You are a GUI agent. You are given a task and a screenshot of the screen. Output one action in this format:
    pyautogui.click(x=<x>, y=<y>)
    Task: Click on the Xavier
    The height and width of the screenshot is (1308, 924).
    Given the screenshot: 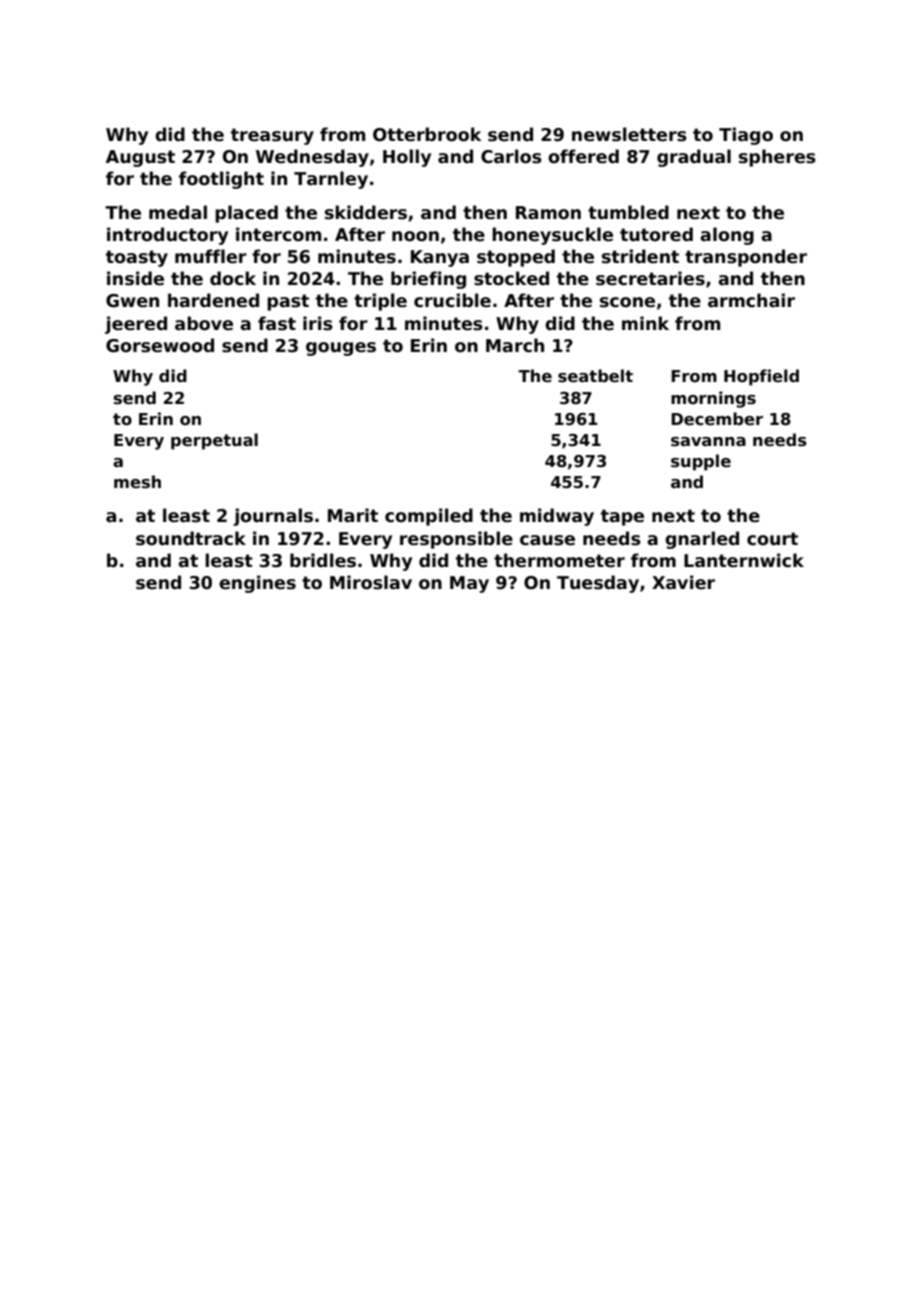 What is the action you would take?
    pyautogui.click(x=683, y=582)
